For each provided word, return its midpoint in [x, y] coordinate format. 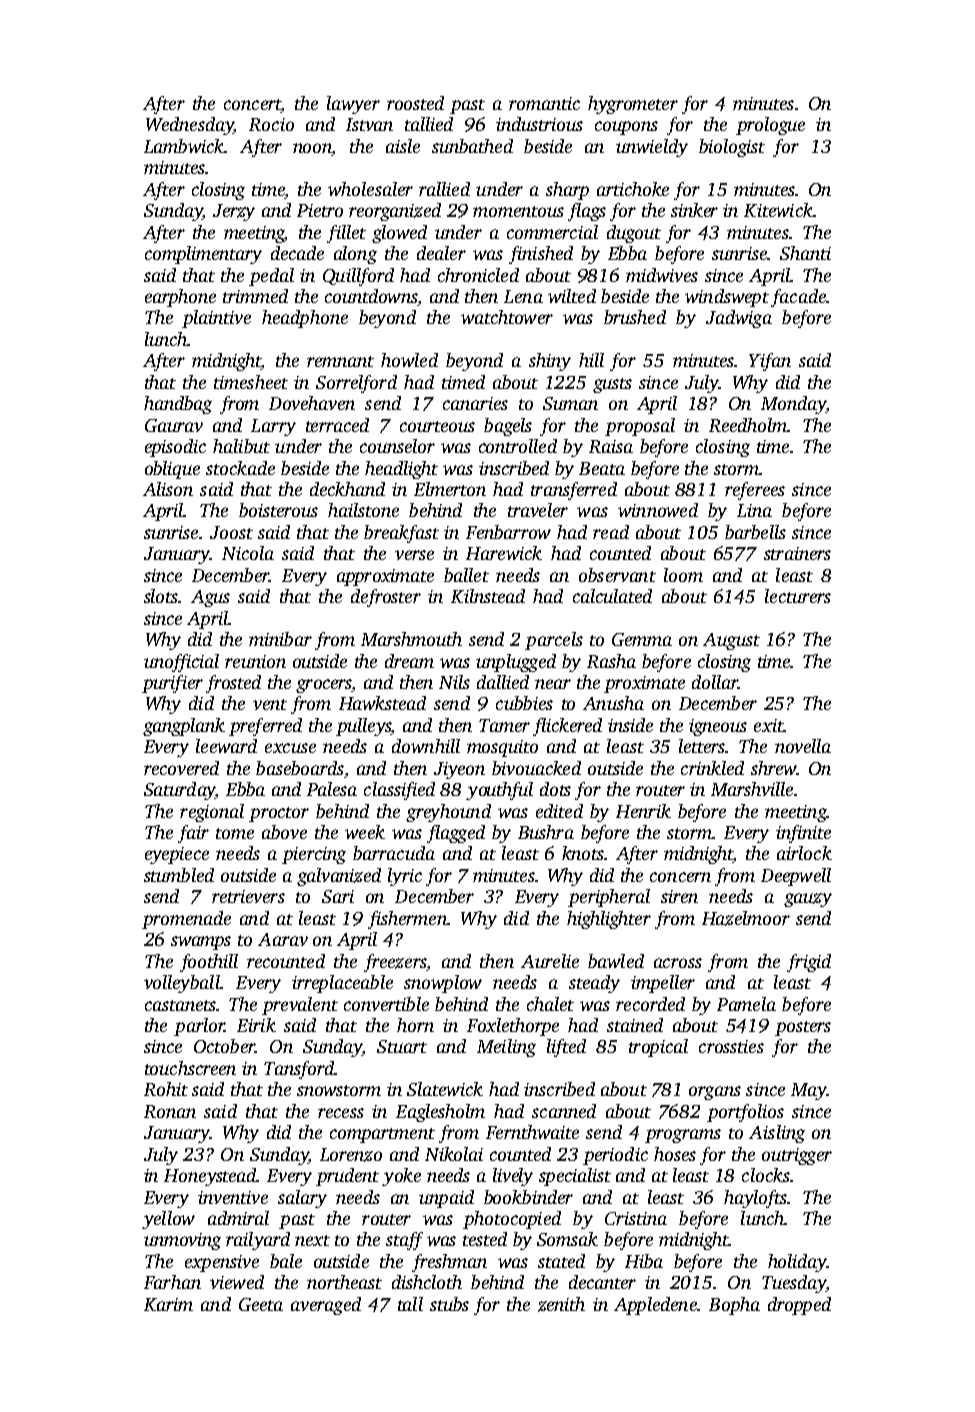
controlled [518, 446]
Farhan [172, 1282]
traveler [538, 510]
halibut [241, 446]
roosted [415, 103]
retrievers [248, 896]
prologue [770, 126]
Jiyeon [459, 770]
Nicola [248, 553]
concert [252, 106]
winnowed [658, 510]
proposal [640, 427]
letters [702, 746]
